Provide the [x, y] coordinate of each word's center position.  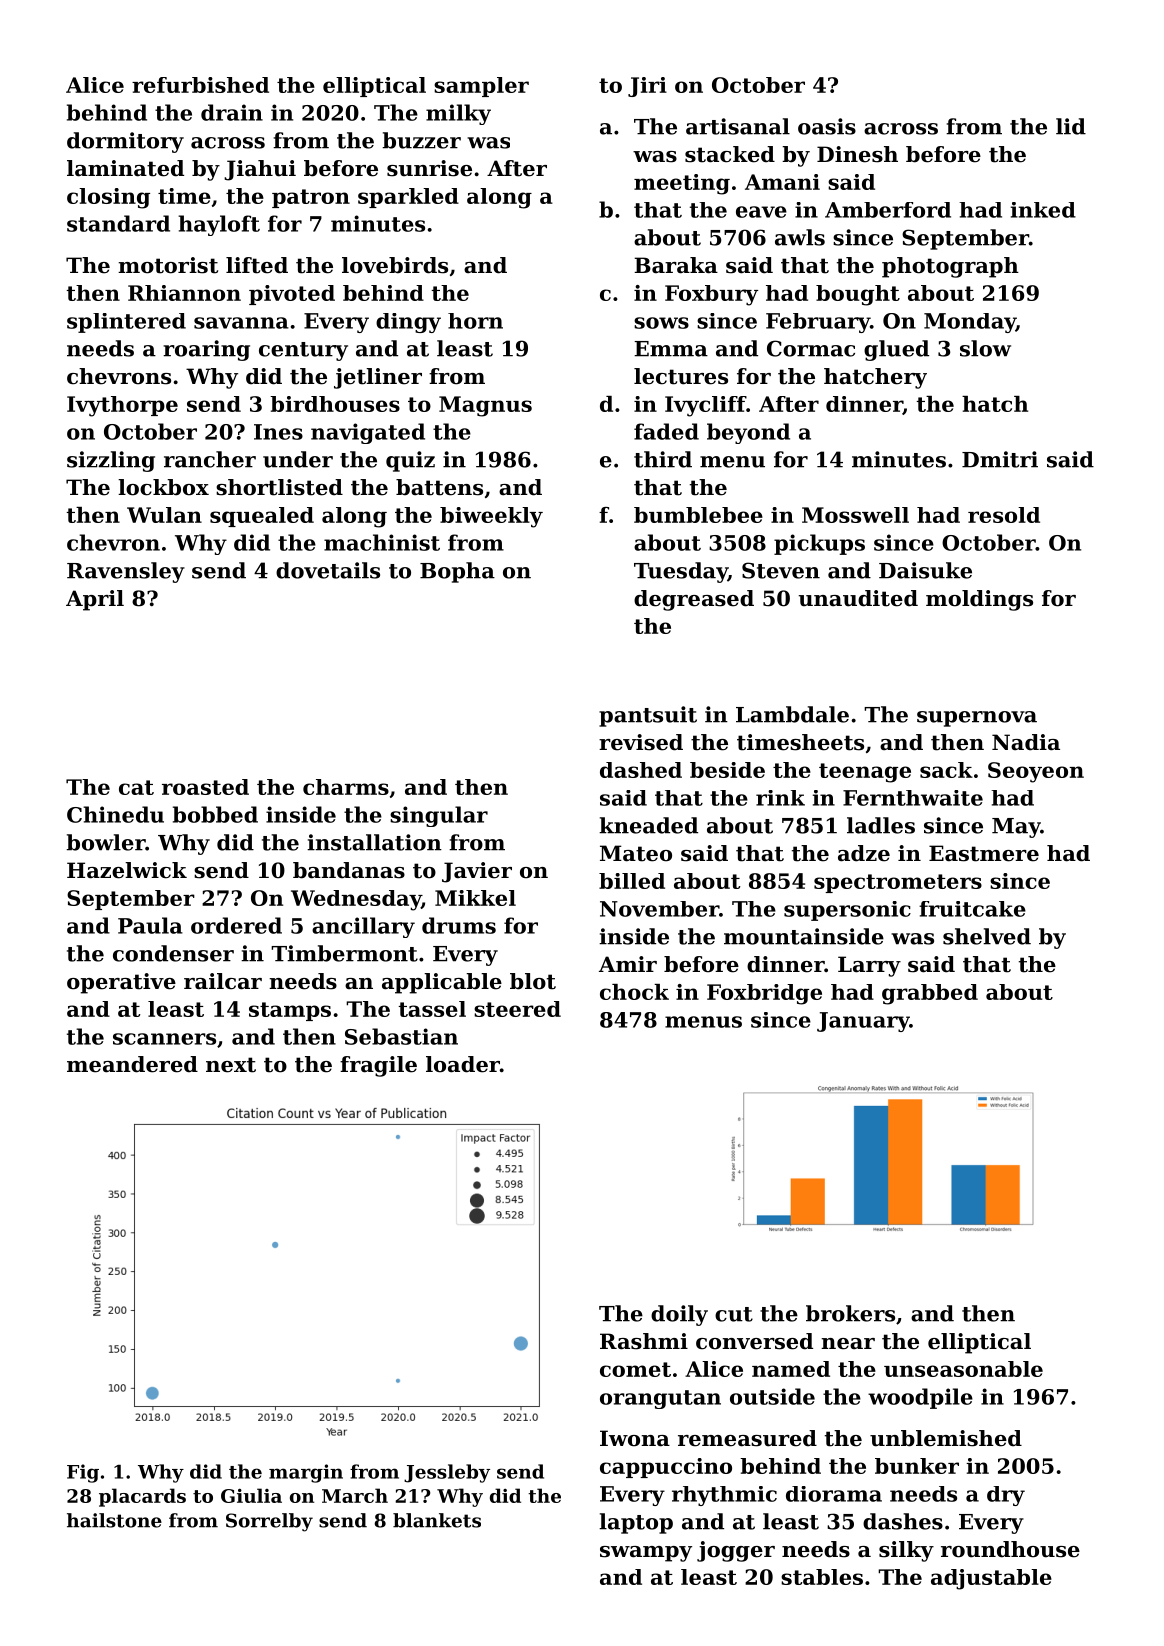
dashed [641, 770]
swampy [646, 1554]
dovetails [328, 570]
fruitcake [972, 909]
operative [121, 983]
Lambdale [792, 714]
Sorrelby [269, 1522]
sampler [481, 87]
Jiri [647, 87]
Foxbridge [764, 994]
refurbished [200, 85]
